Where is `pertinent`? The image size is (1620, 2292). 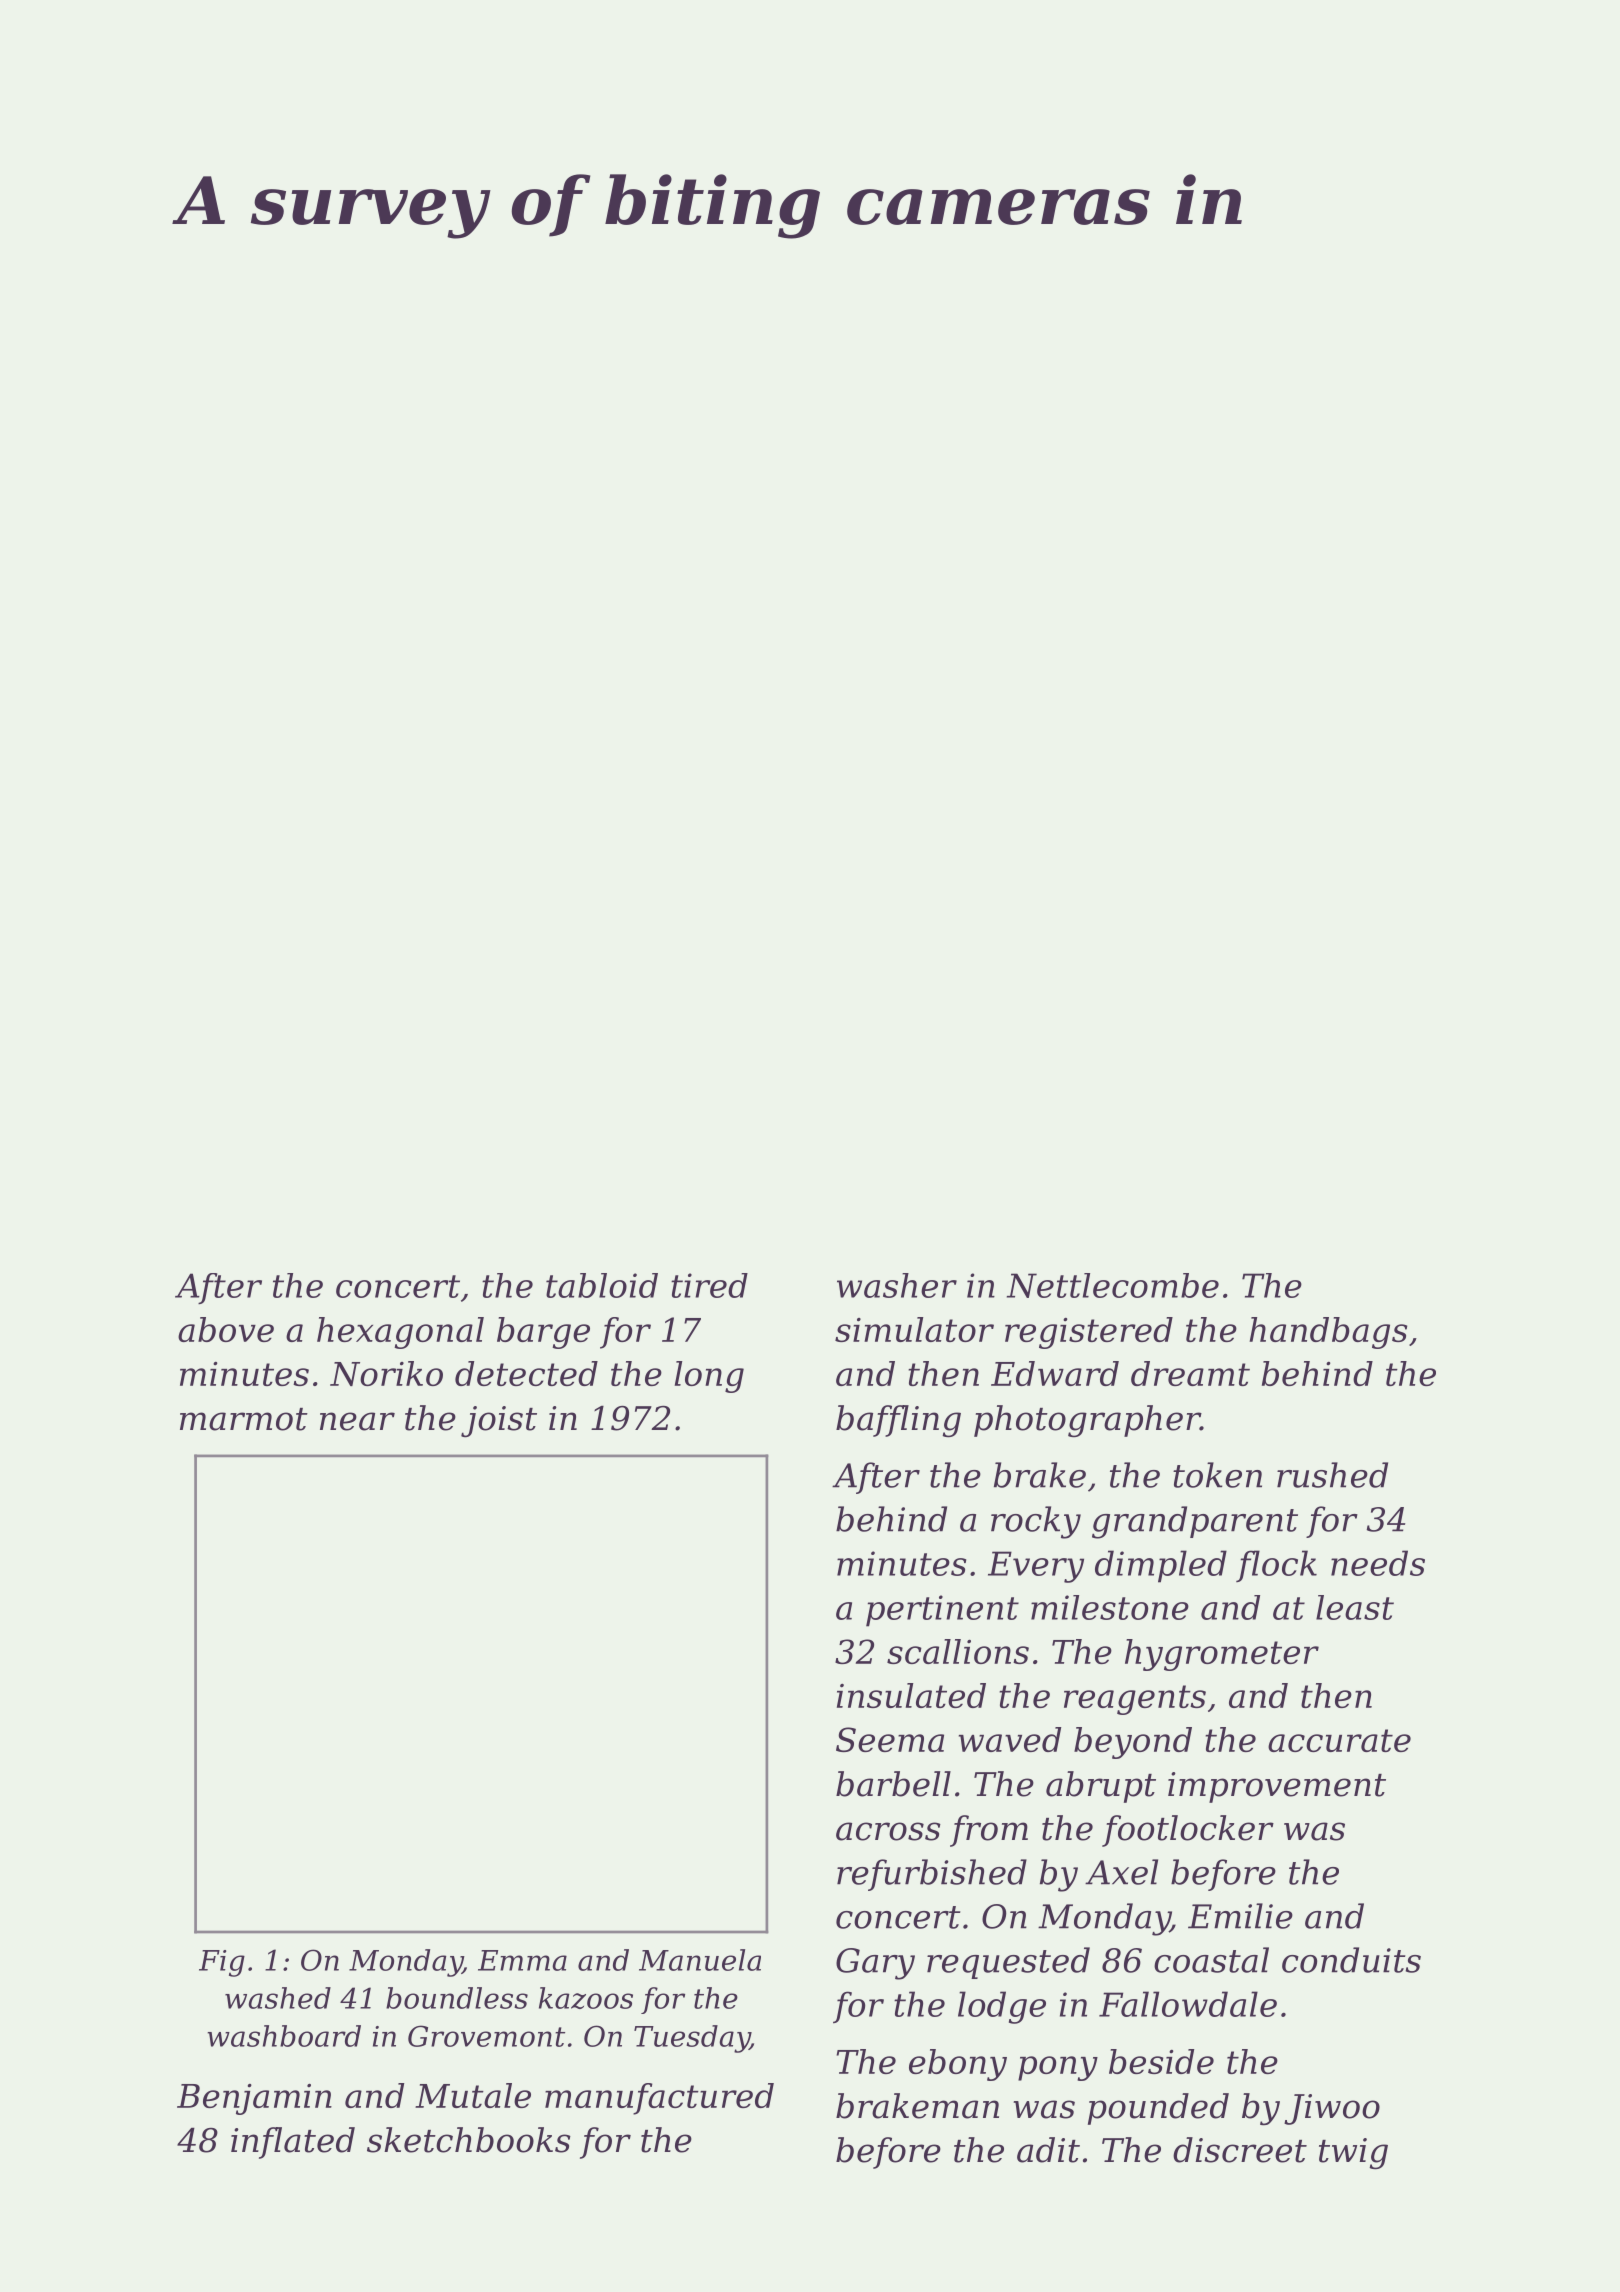 pertinent is located at coordinates (942, 1611).
